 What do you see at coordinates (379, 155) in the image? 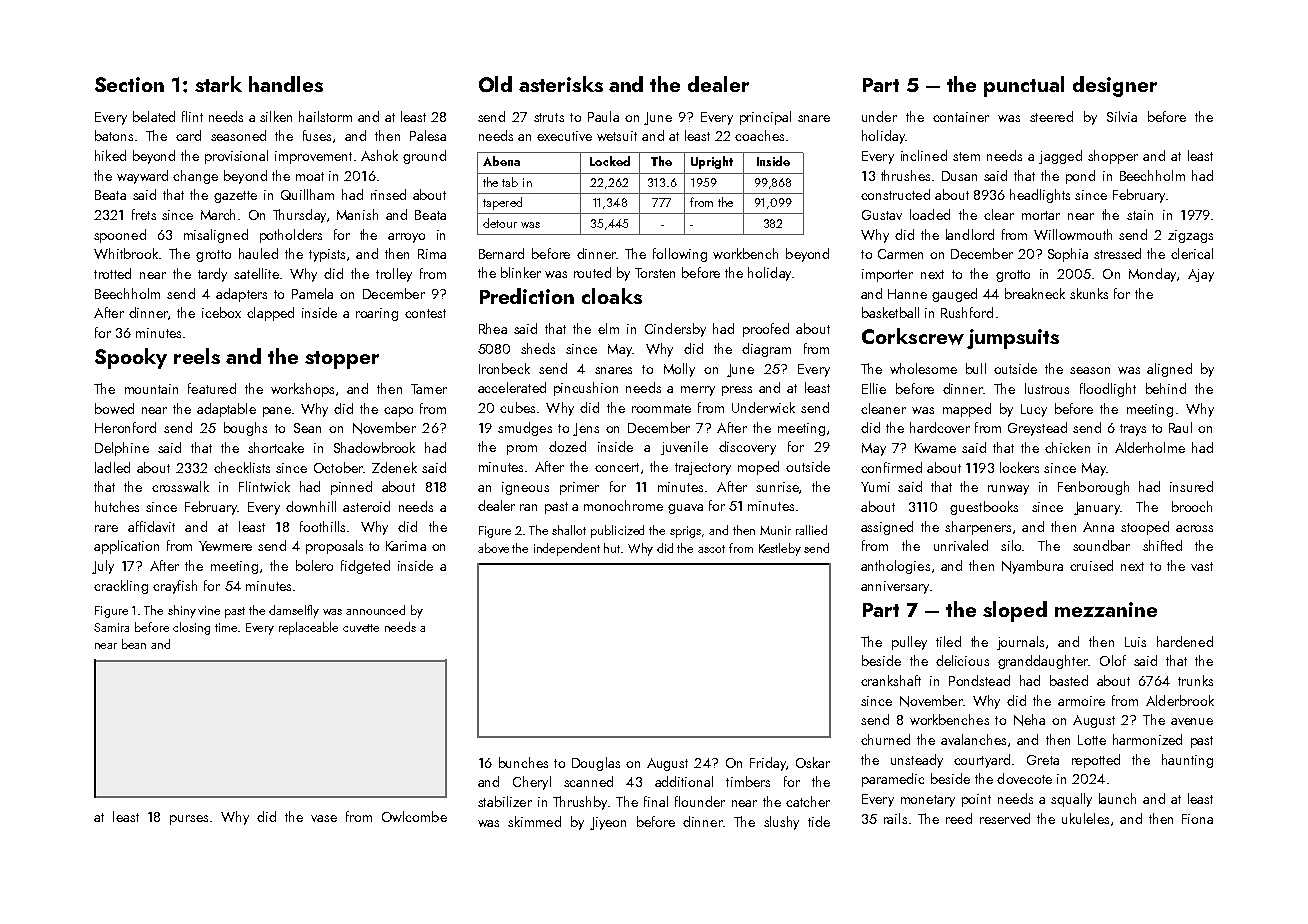
I see `Ashok` at bounding box center [379, 155].
